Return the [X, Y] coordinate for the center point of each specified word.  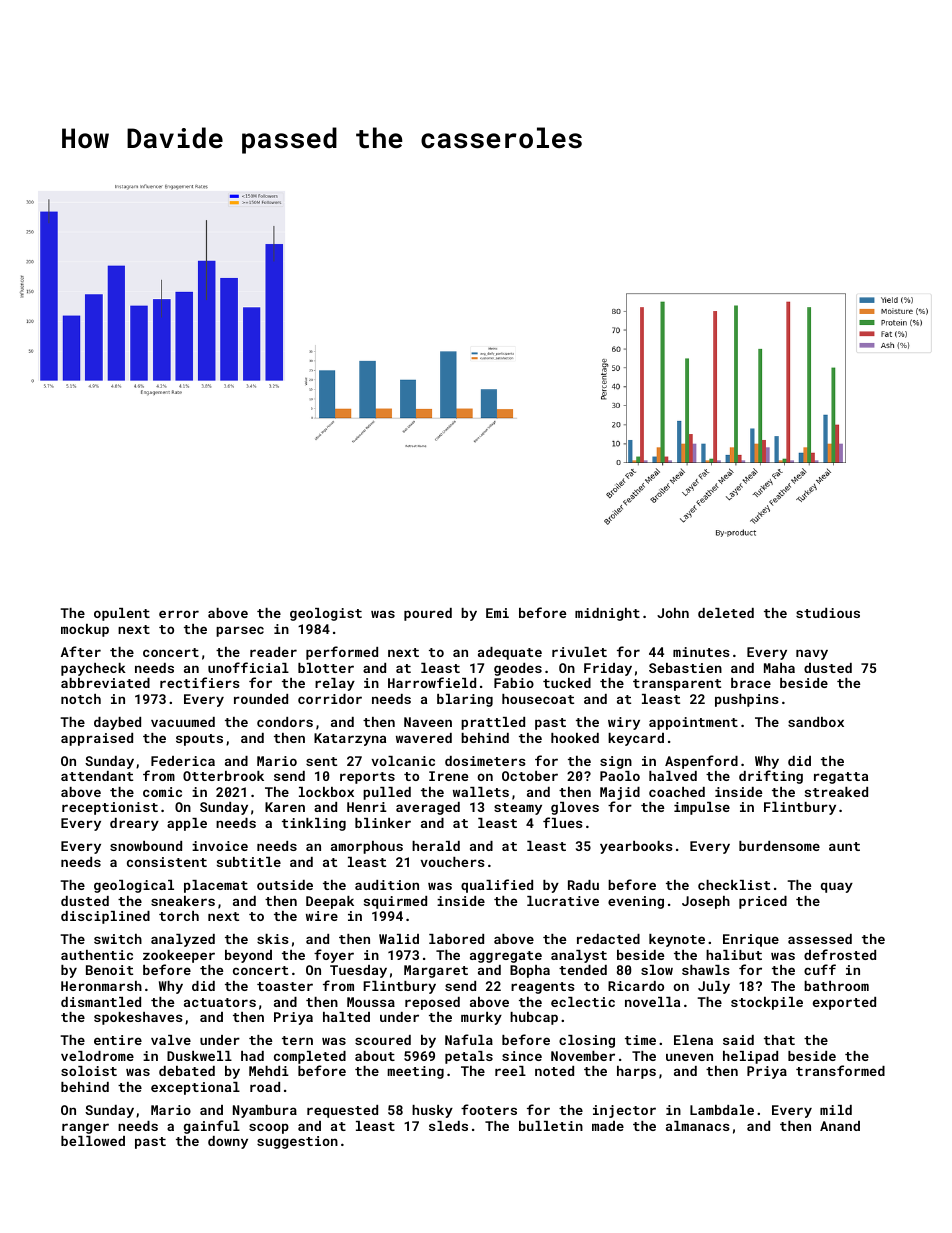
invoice [220, 846]
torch [179, 916]
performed [342, 653]
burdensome [779, 846]
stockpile [767, 1003]
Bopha [530, 971]
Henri [367, 807]
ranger [85, 1128]
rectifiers [200, 682]
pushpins [747, 700]
